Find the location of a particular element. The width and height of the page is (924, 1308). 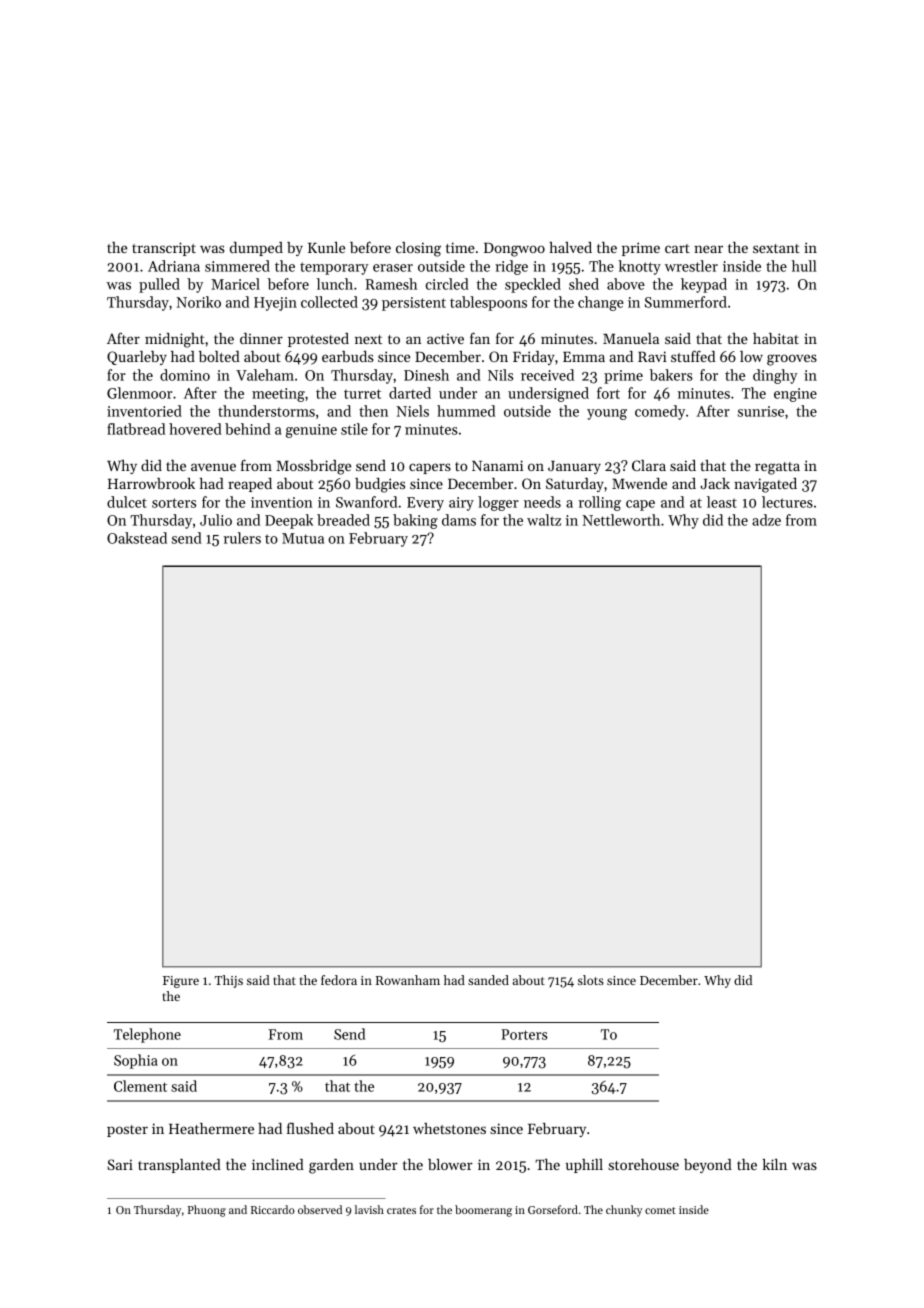

tablespoons is located at coordinates (488, 303).
